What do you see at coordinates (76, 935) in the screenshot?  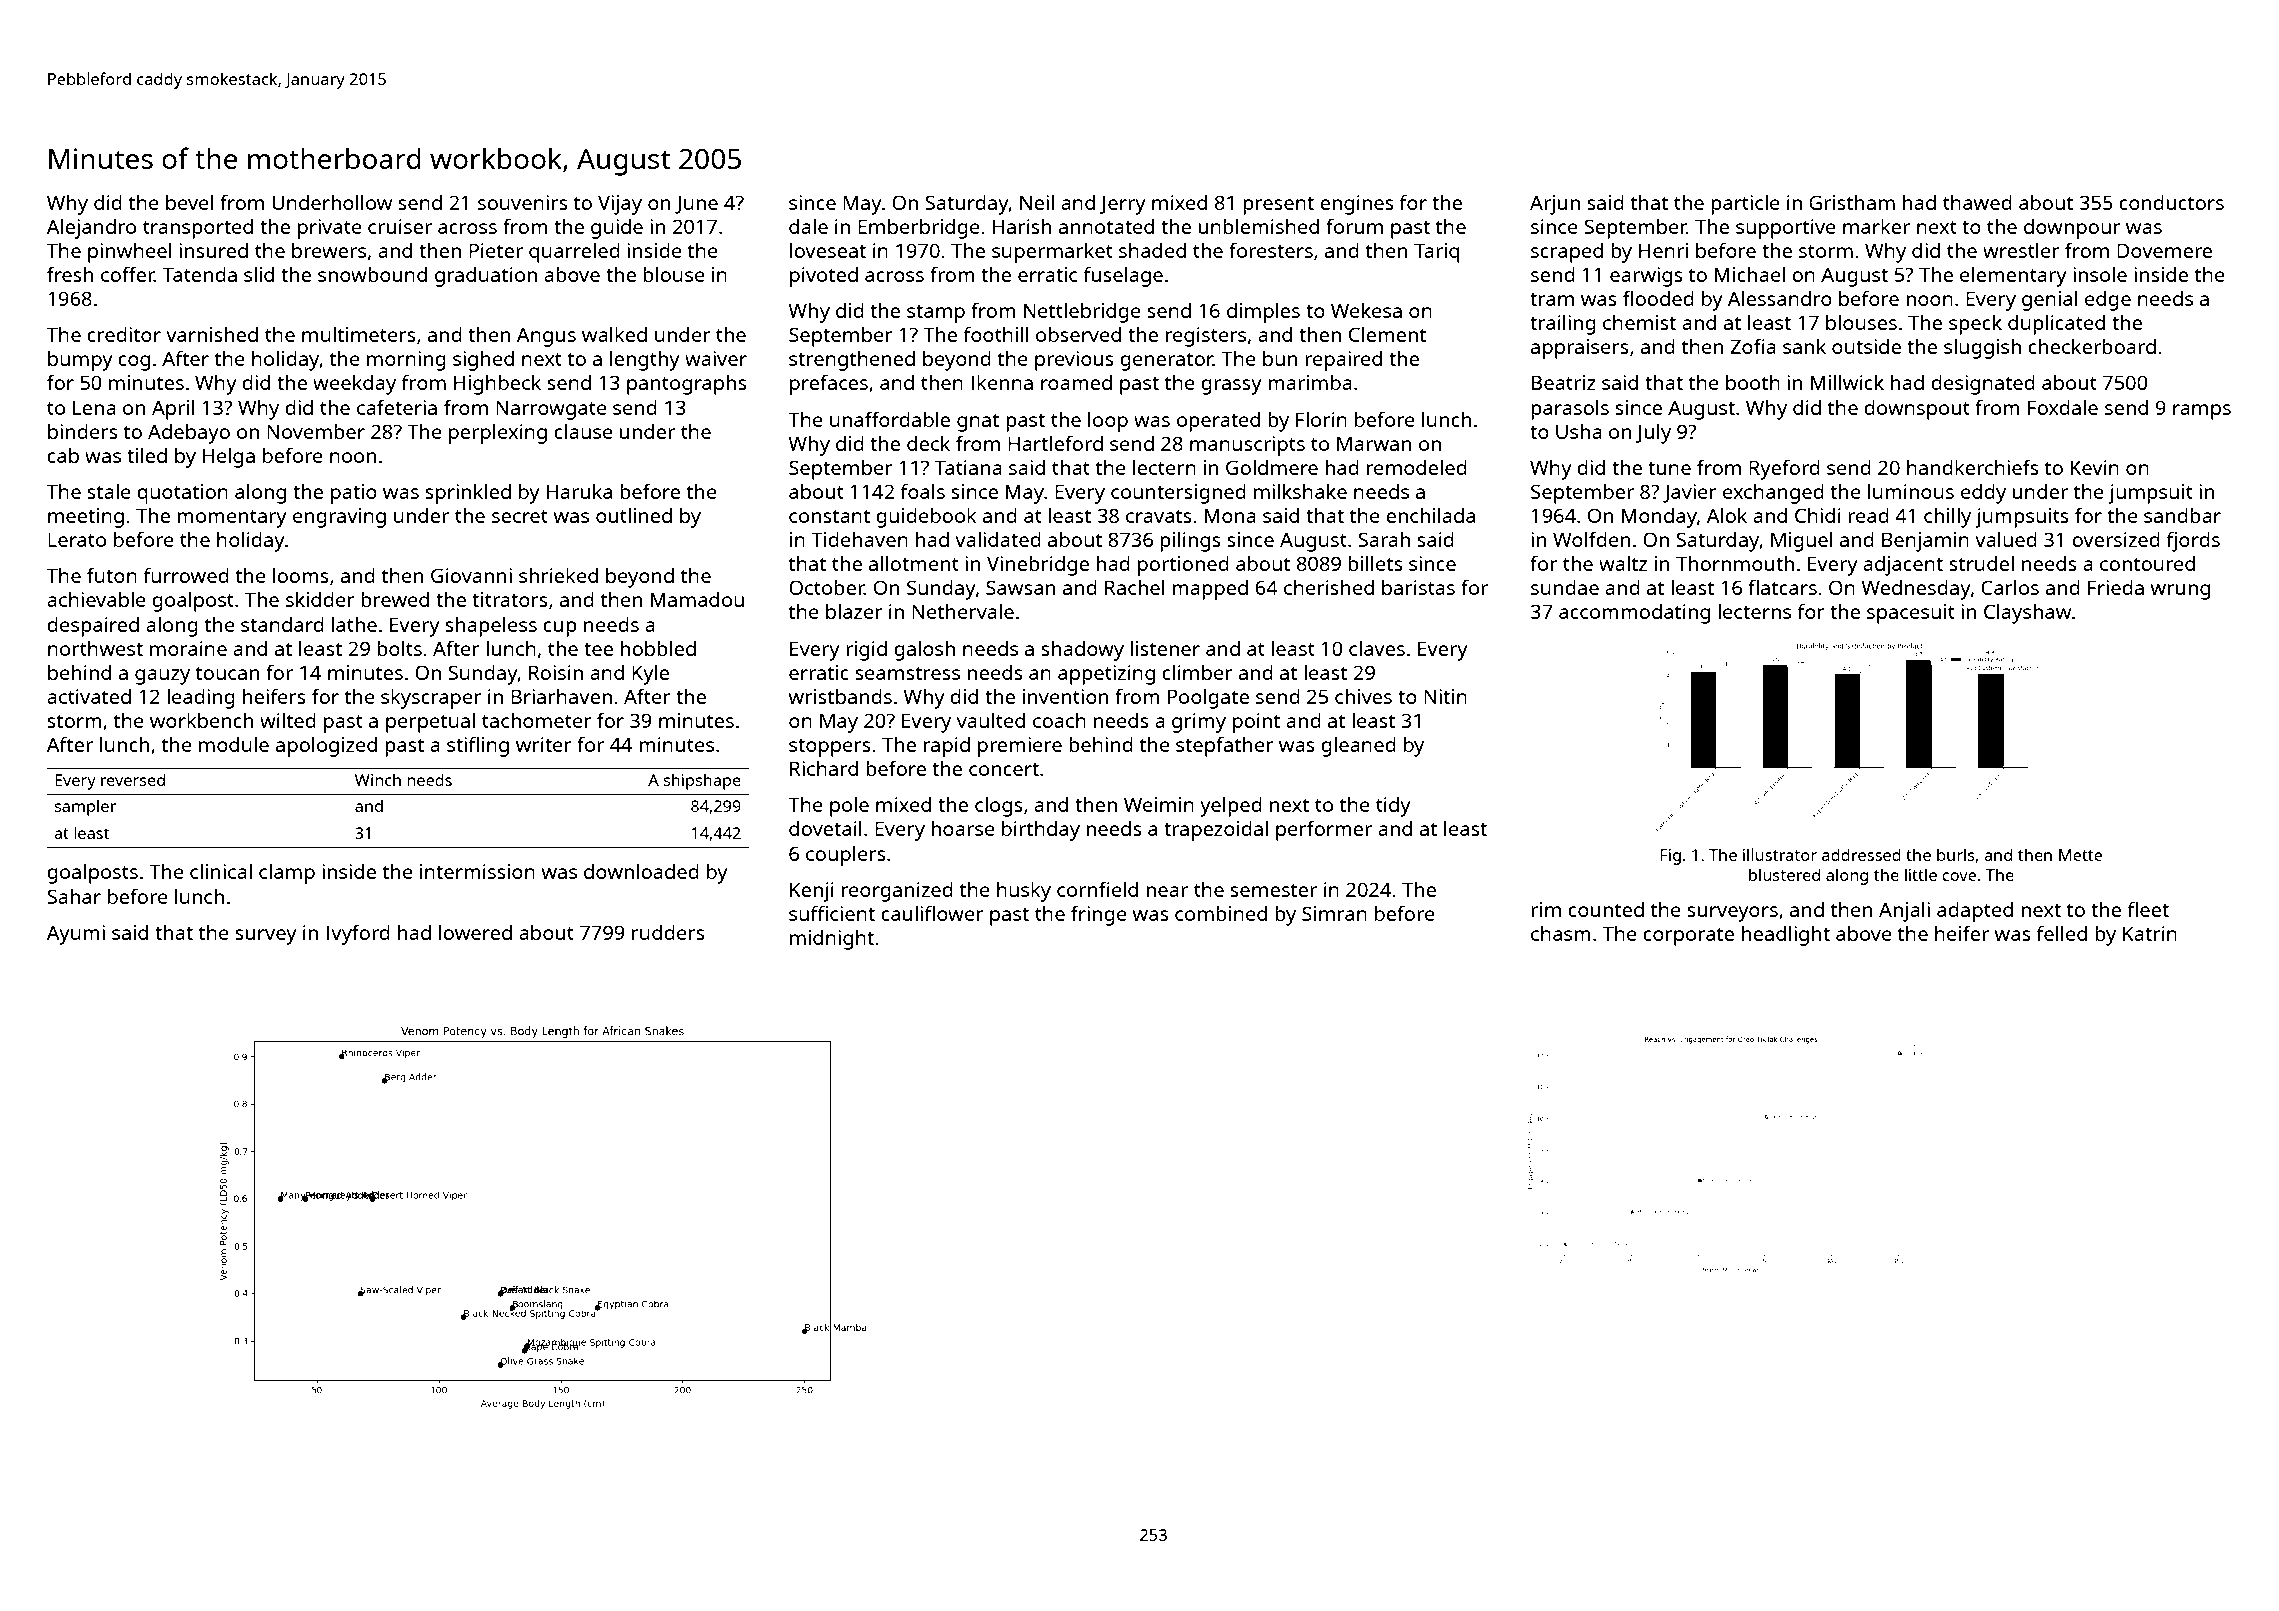 I see `Ayumi` at bounding box center [76, 935].
